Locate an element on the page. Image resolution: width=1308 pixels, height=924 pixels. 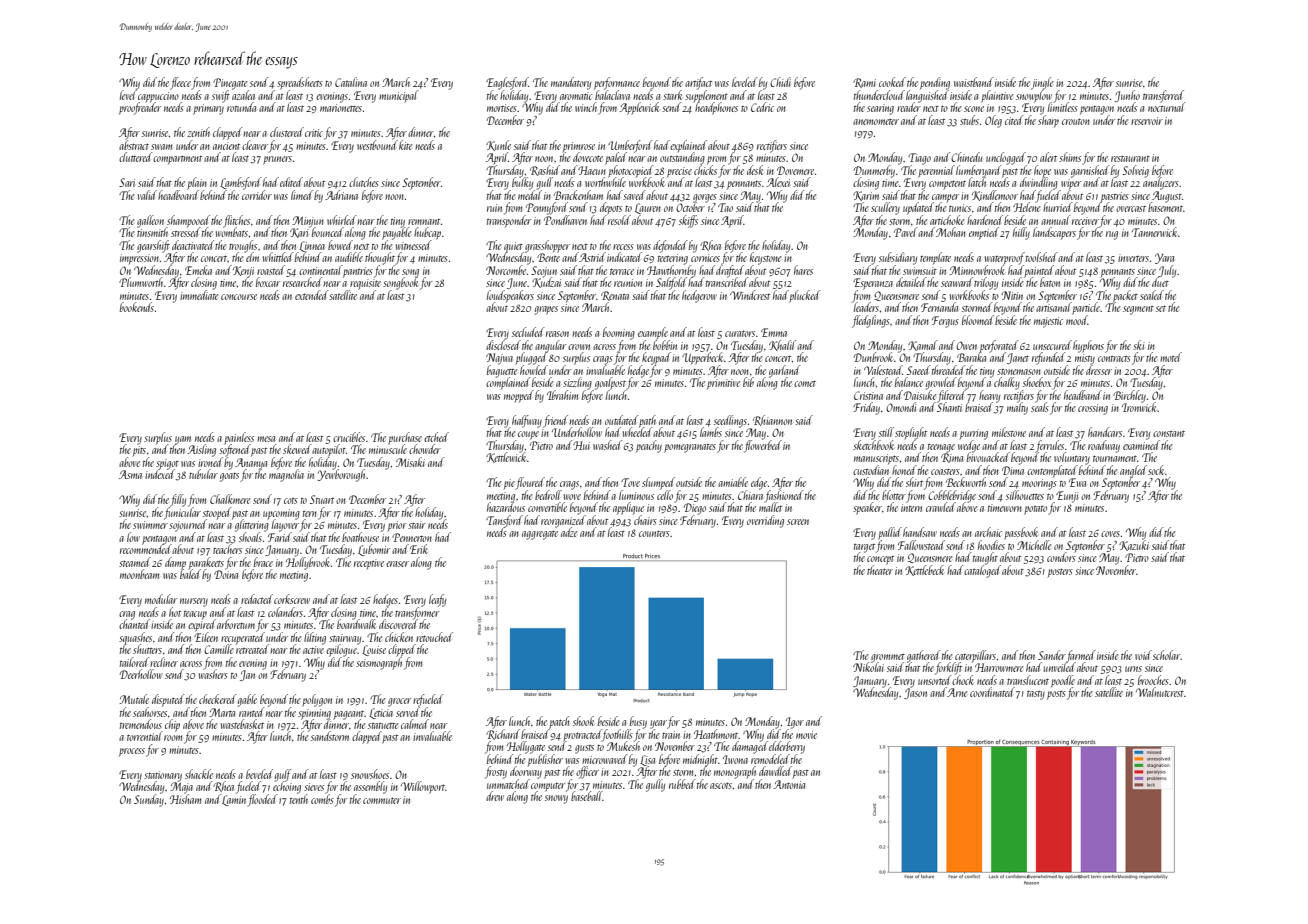
spinning is located at coordinates (314, 714).
